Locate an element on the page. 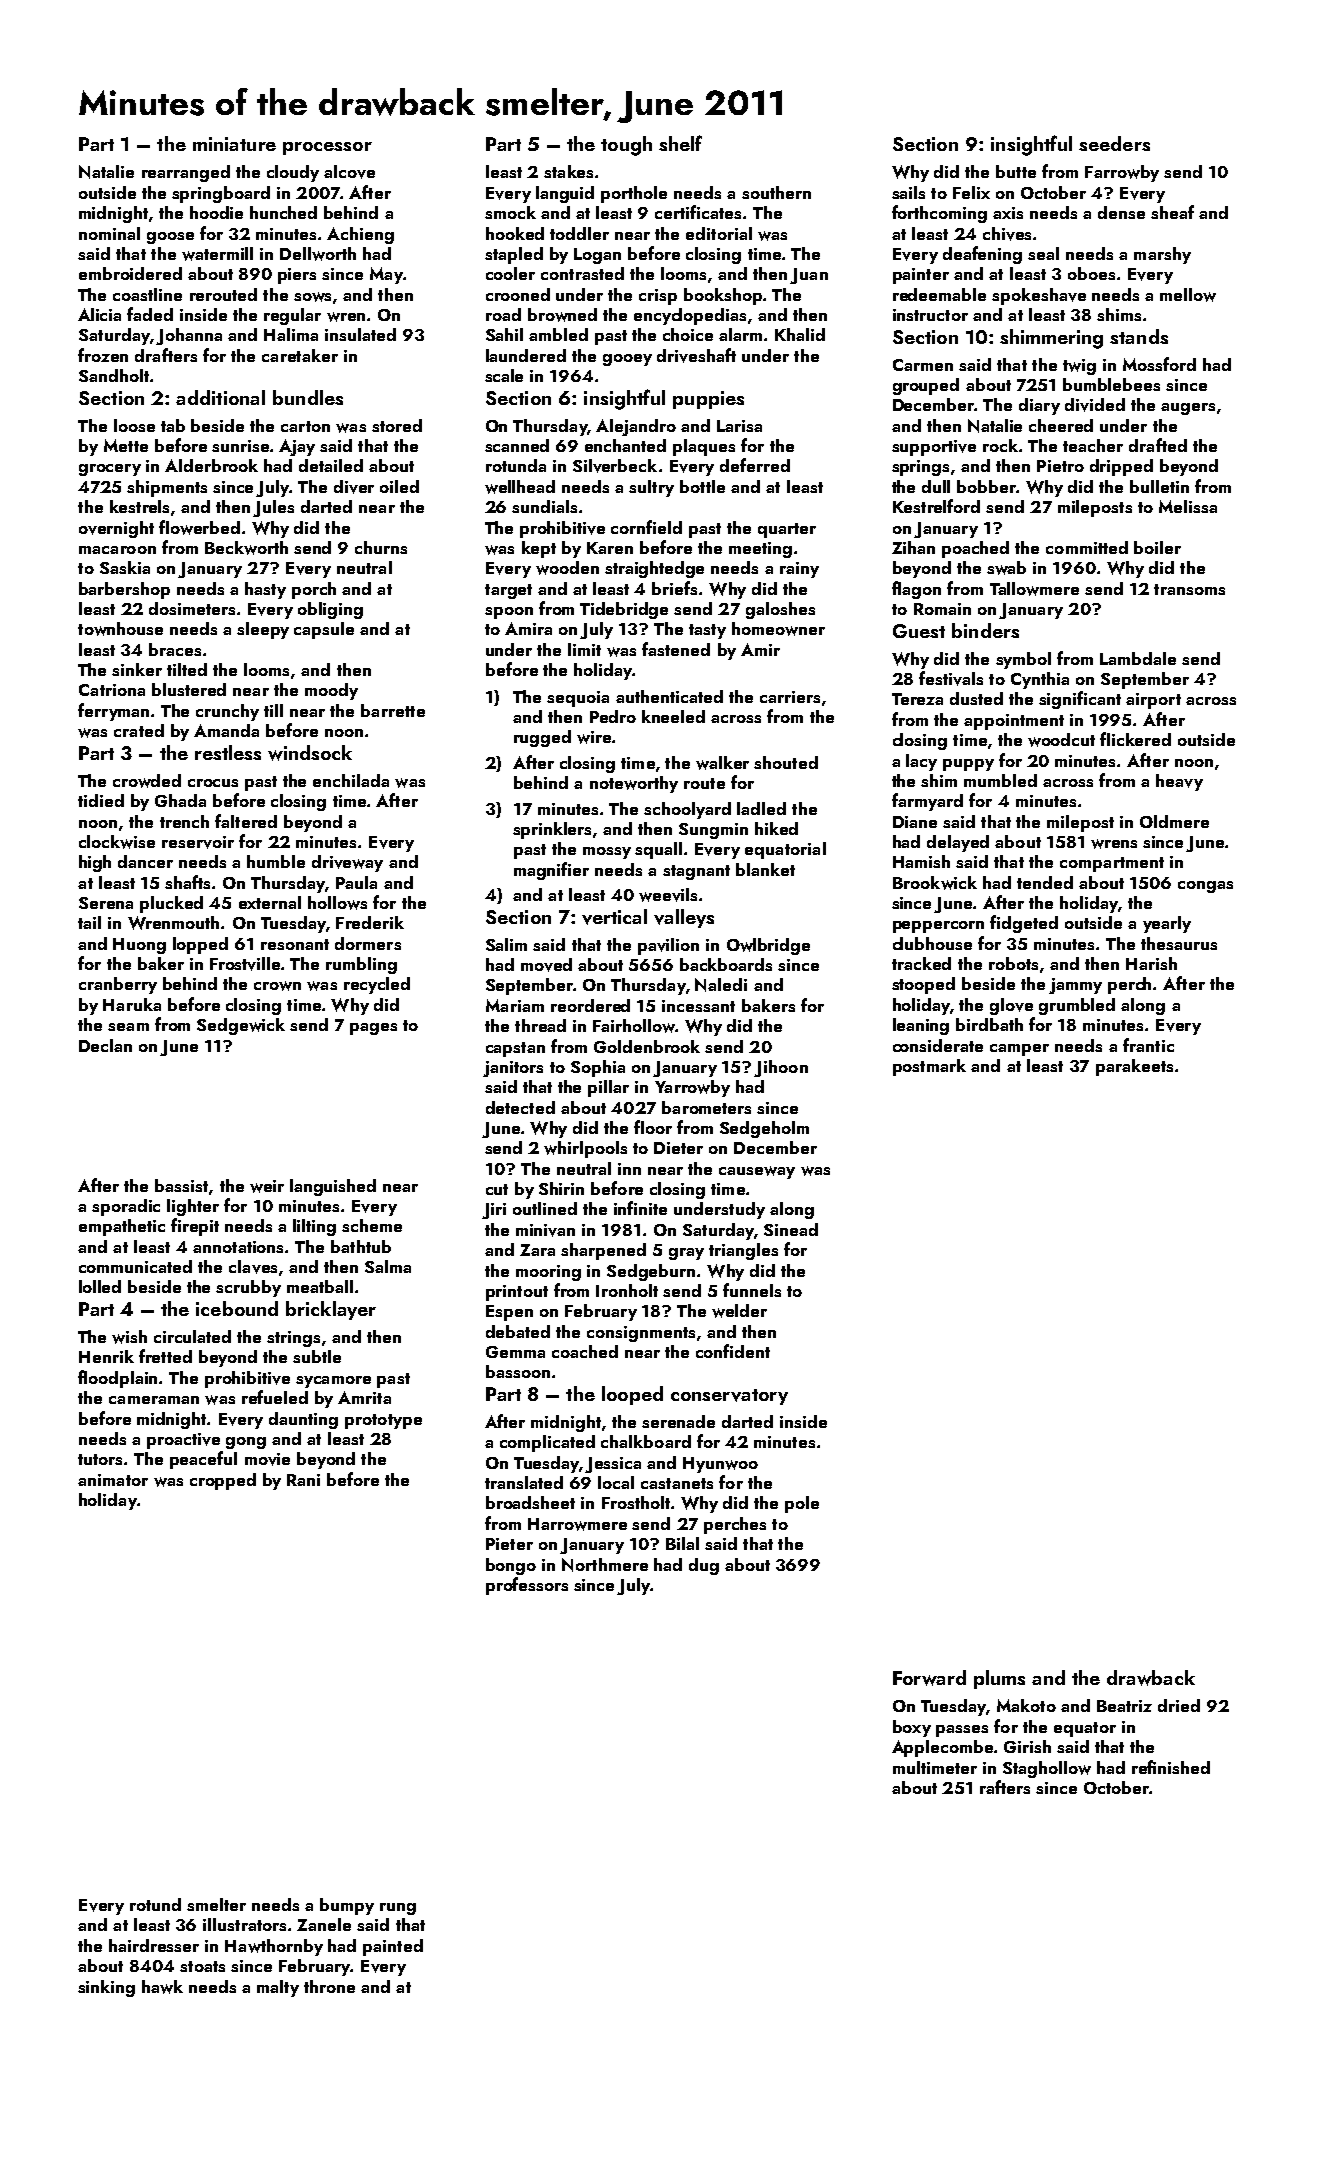 This document has height=2174, width=1320. parakeets is located at coordinates (1134, 1067).
